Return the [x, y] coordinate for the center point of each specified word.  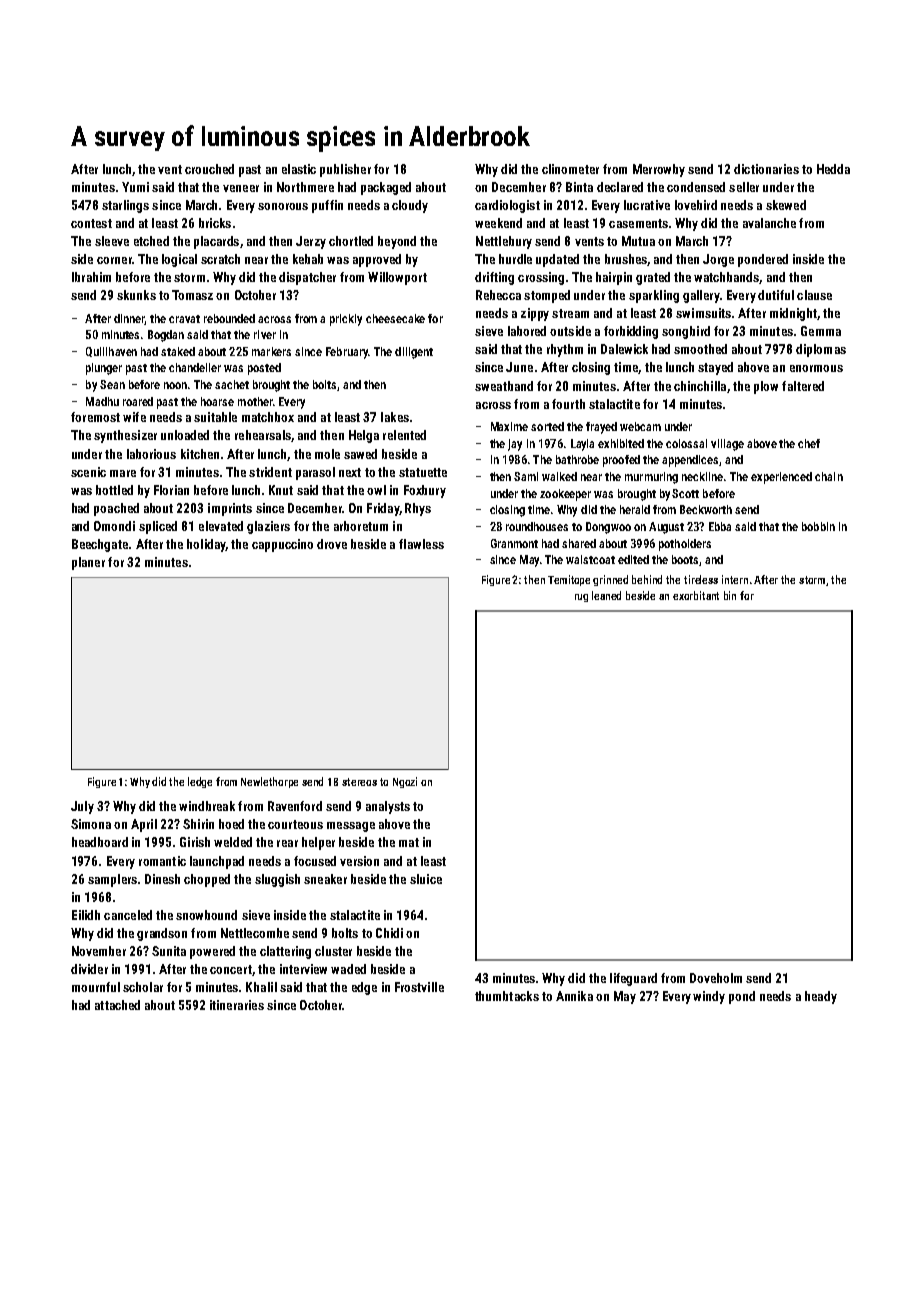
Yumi [135, 187]
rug [581, 598]
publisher [345, 170]
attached [117, 1005]
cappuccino [282, 545]
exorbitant [696, 595]
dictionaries [766, 169]
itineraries [237, 1005]
